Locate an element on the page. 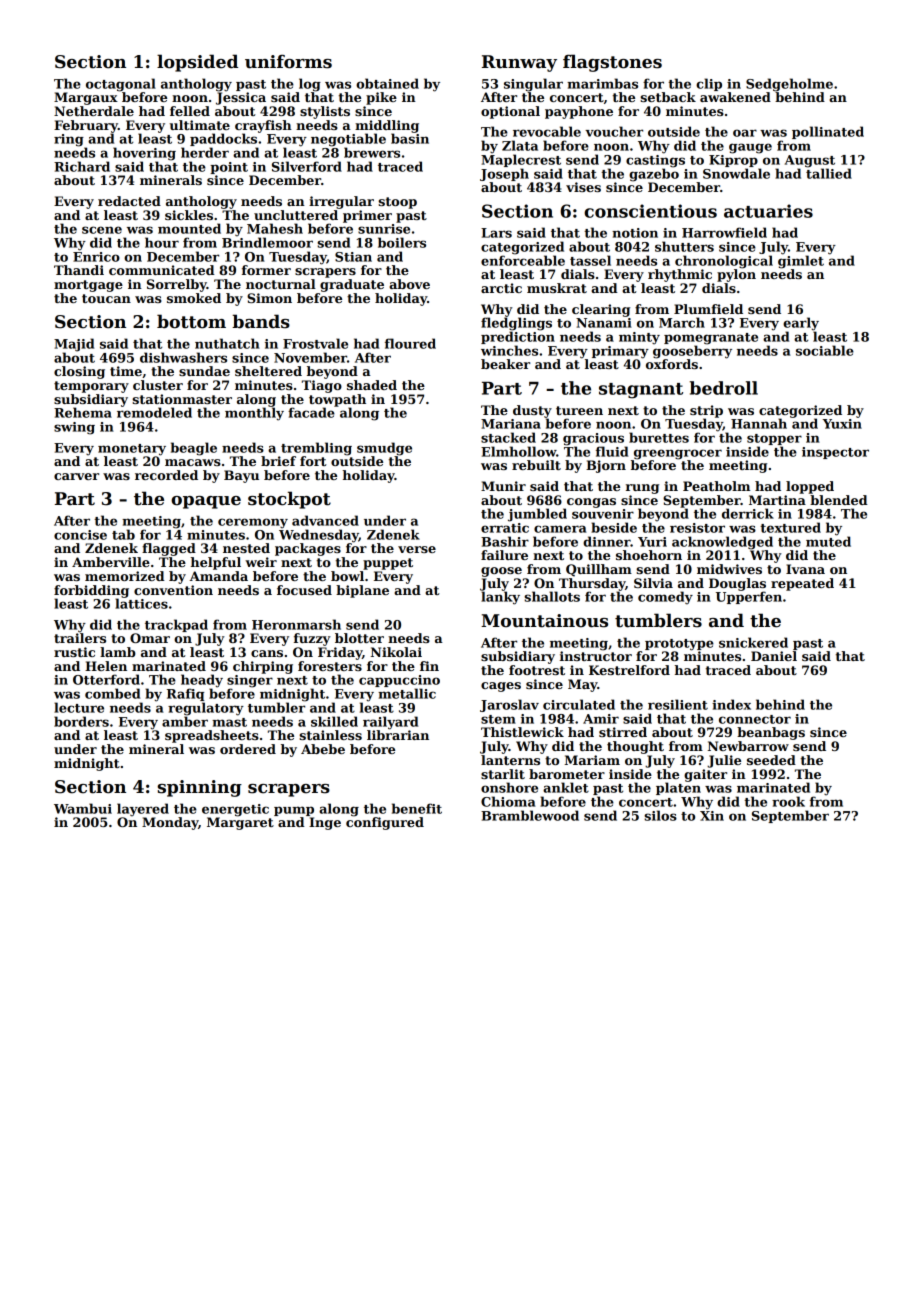 The width and height of the image is (924, 1308). energetic is located at coordinates (235, 810).
